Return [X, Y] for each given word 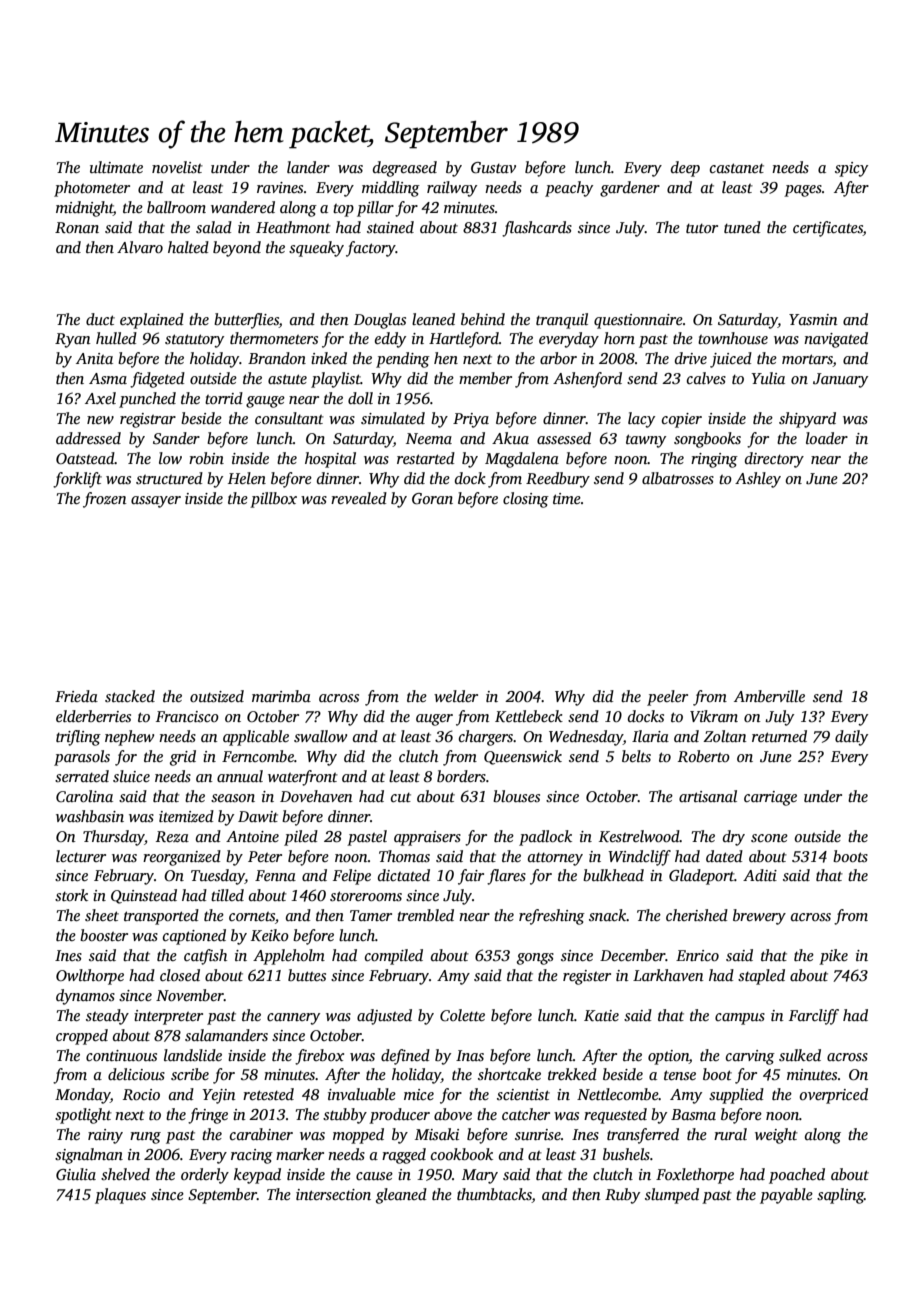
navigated [836, 340]
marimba [281, 696]
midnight [84, 209]
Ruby [622, 1196]
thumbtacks [494, 1195]
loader [827, 438]
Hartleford [464, 340]
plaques [120, 1196]
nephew [129, 738]
